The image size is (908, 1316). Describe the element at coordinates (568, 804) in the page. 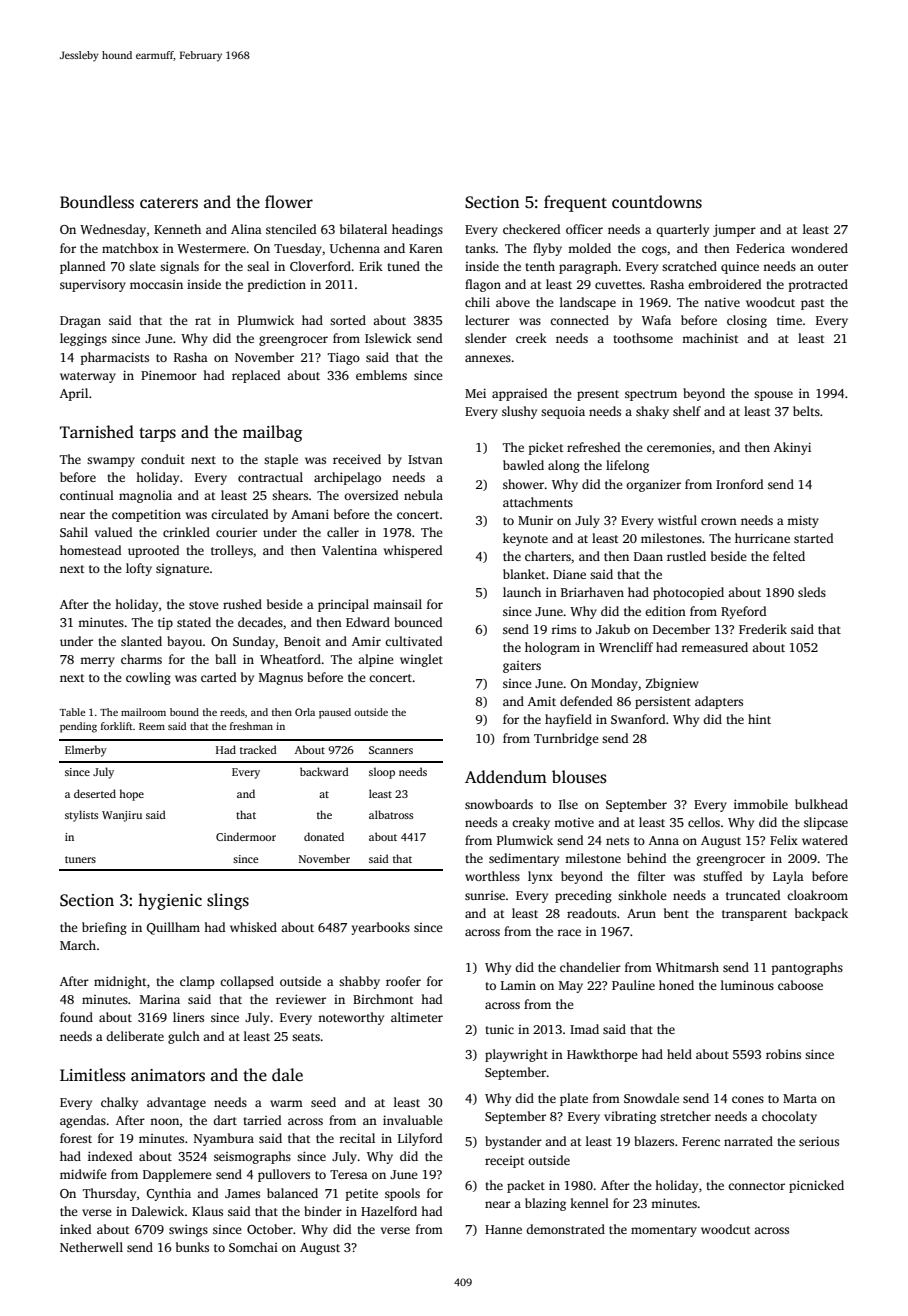

I see `Ilse` at that location.
